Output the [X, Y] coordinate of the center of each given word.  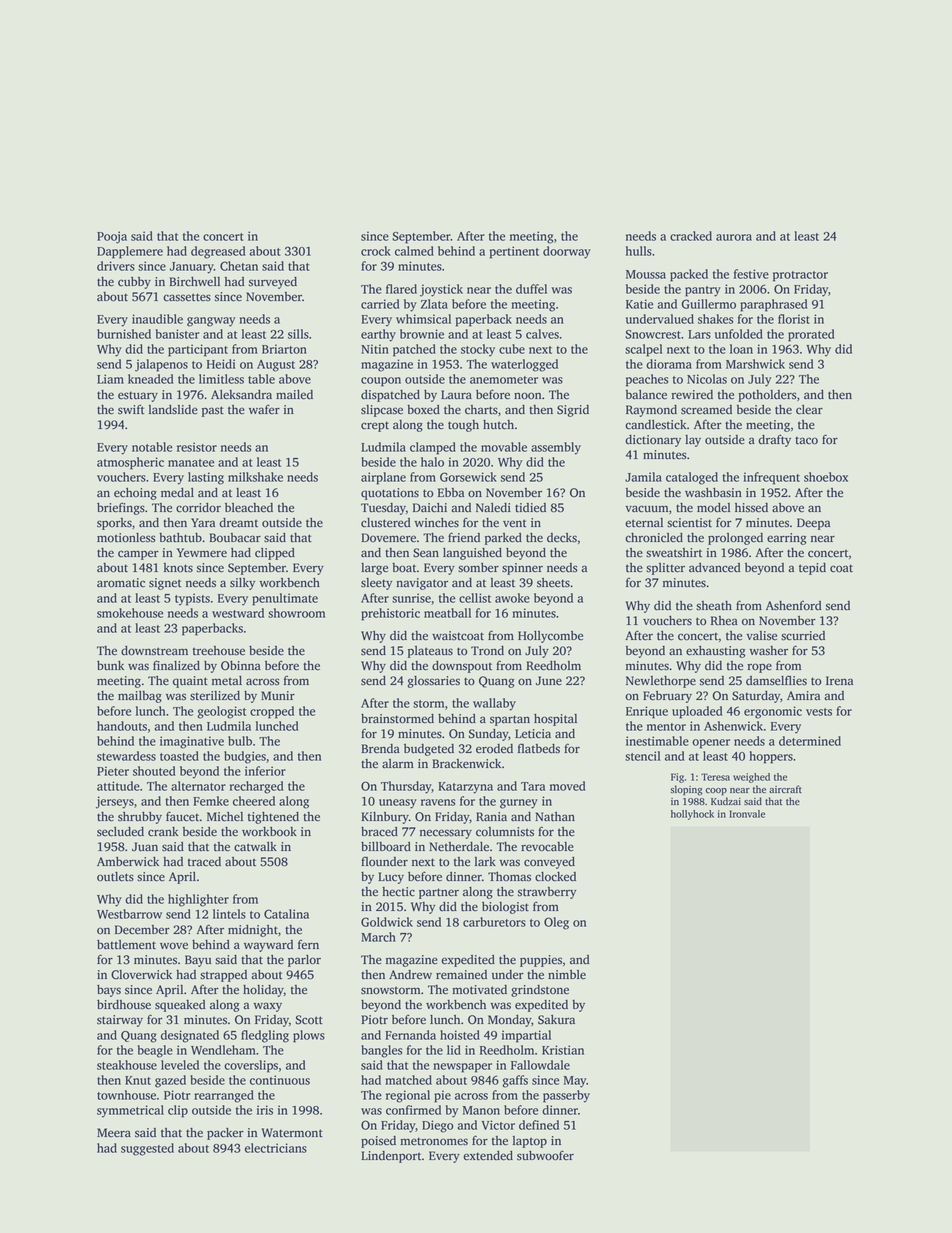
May [575, 1082]
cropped [272, 712]
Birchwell [194, 282]
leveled [180, 1065]
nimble [567, 975]
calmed [414, 251]
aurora [734, 237]
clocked [555, 877]
